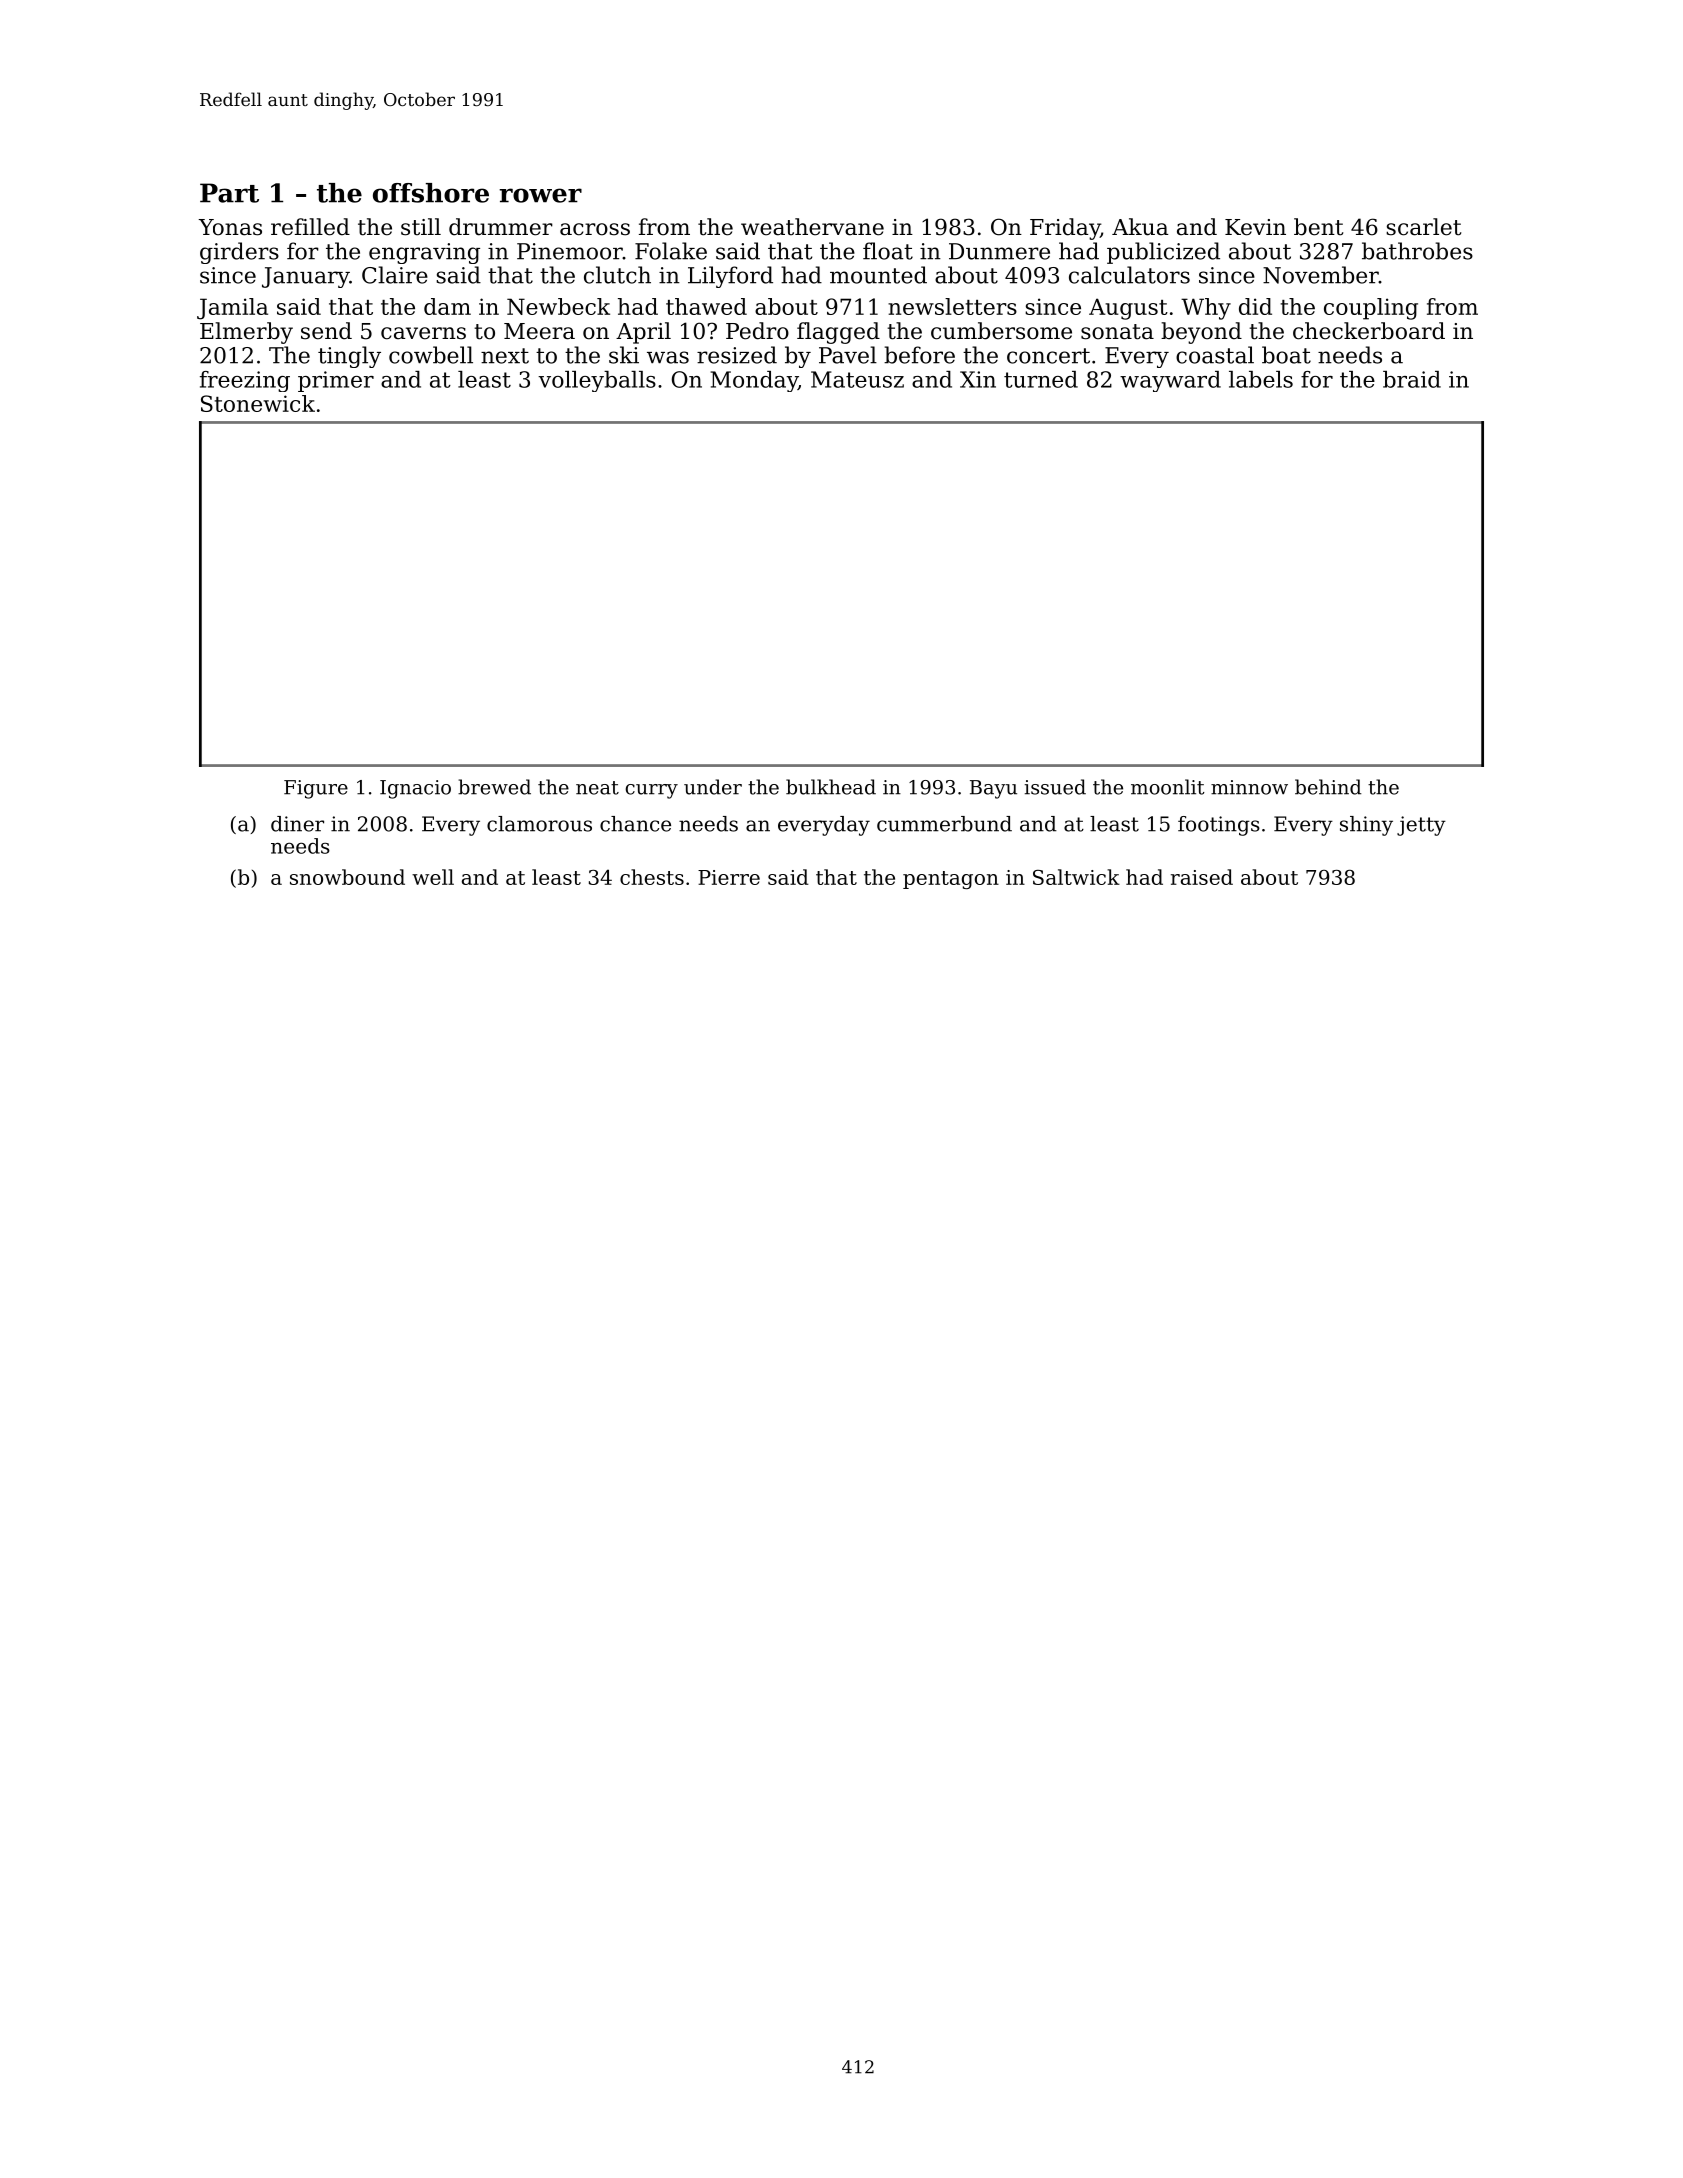 This image has height=2178, width=1683. Describe the element at coordinates (1412, 379) in the image. I see `braid` at that location.
